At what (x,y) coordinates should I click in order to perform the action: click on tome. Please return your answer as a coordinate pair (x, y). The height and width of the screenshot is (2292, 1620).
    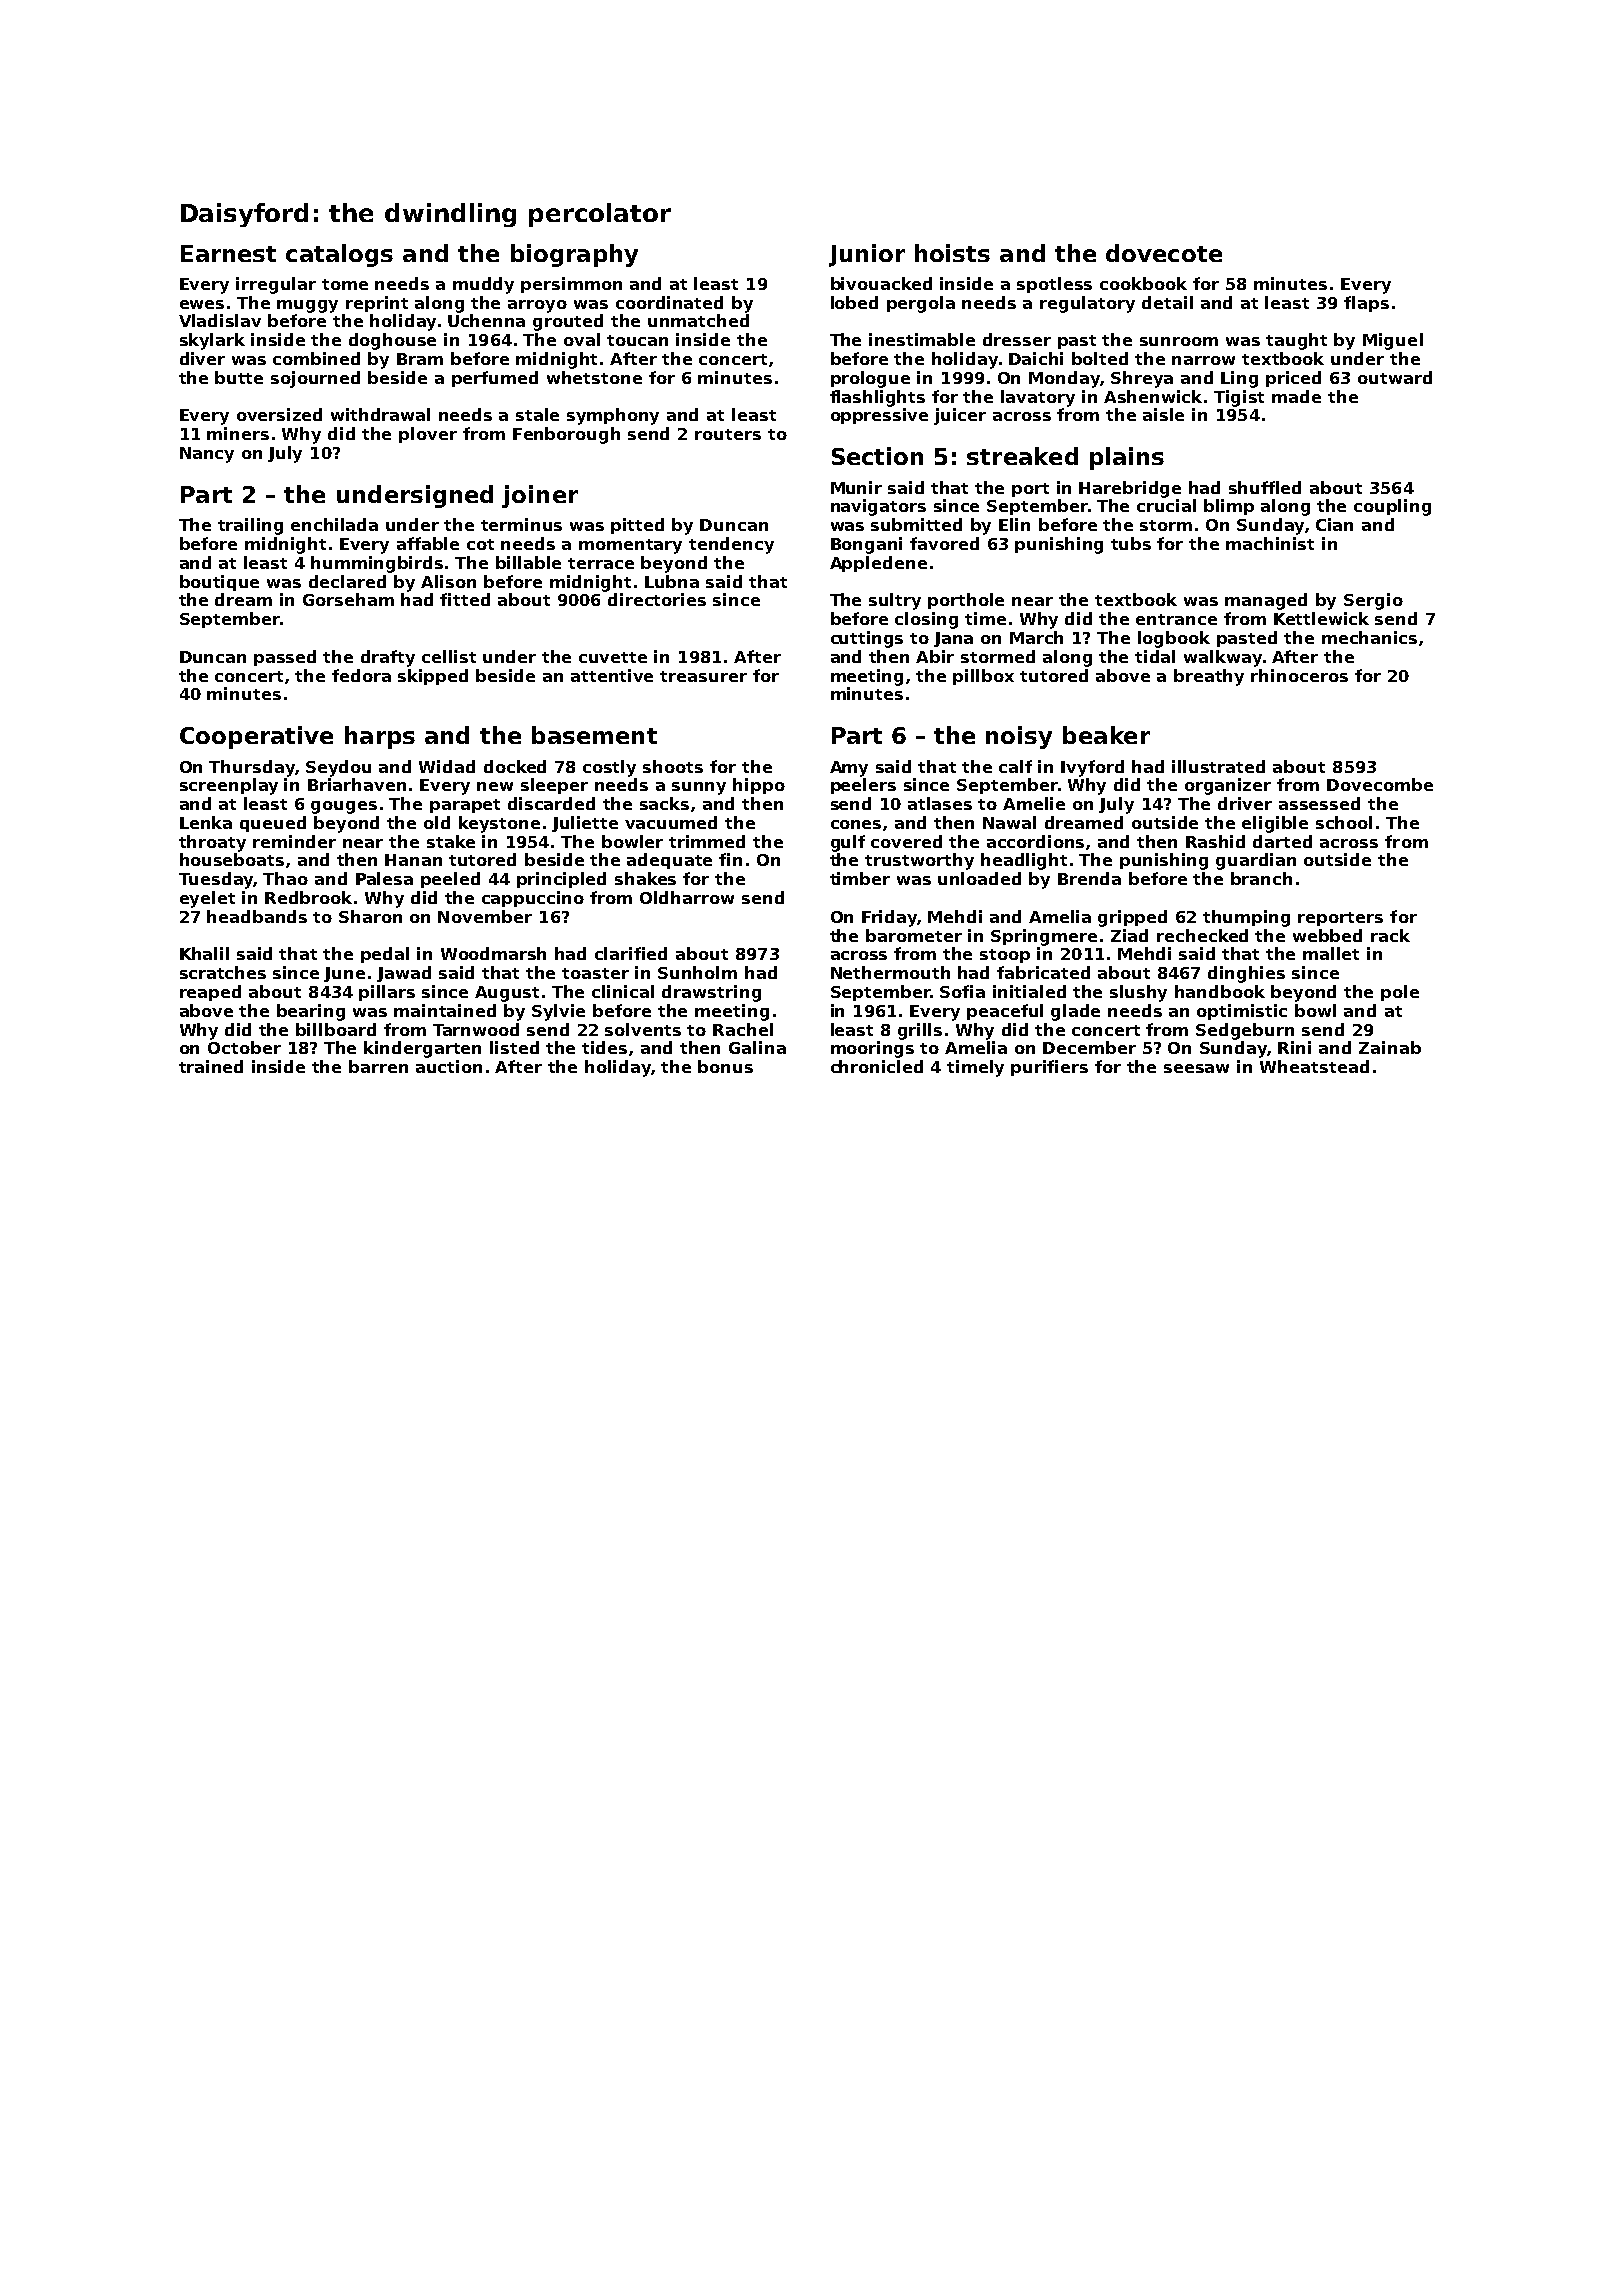
    Looking at the image, I should click on (345, 284).
